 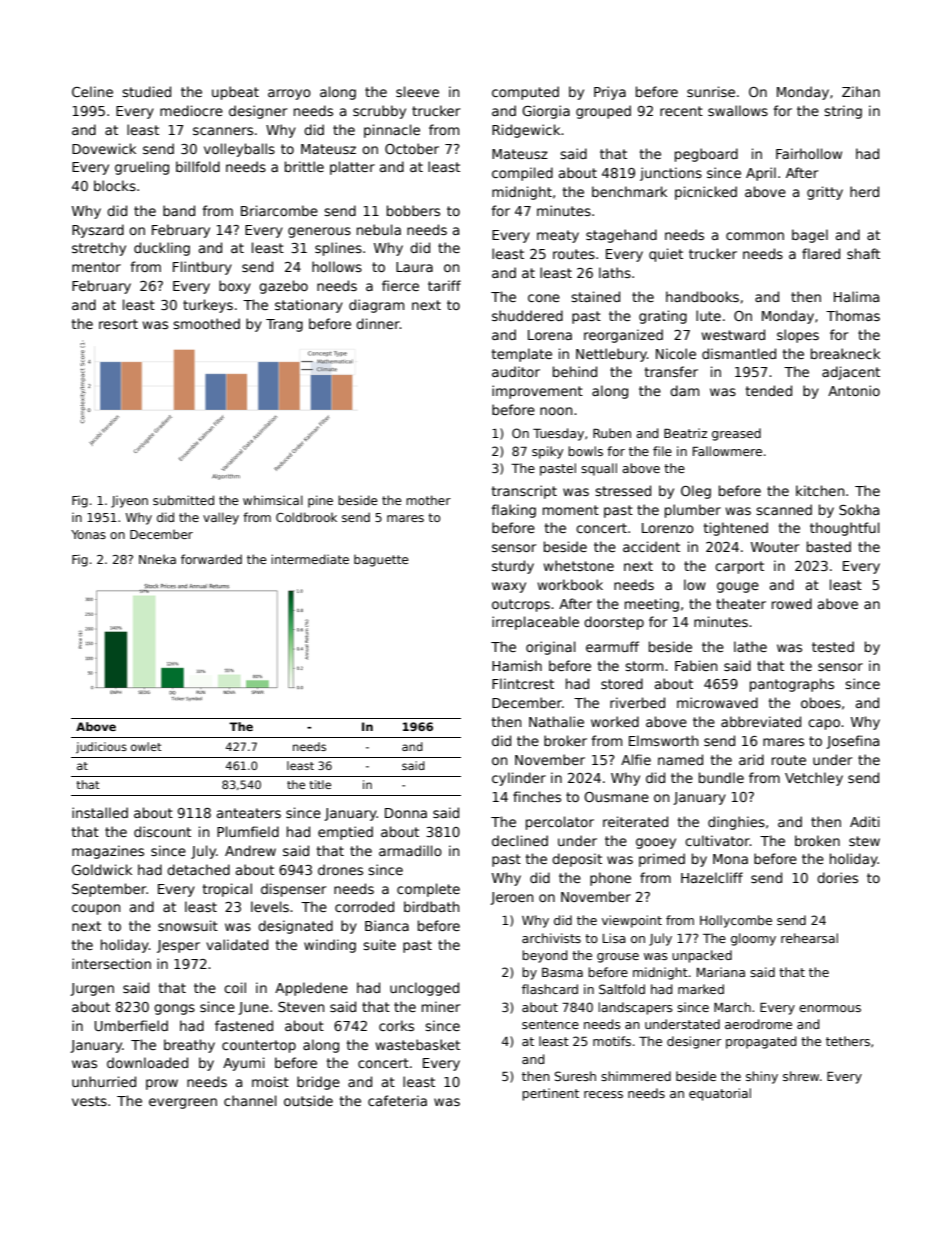 What do you see at coordinates (761, 721) in the image?
I see `abbreviated` at bounding box center [761, 721].
